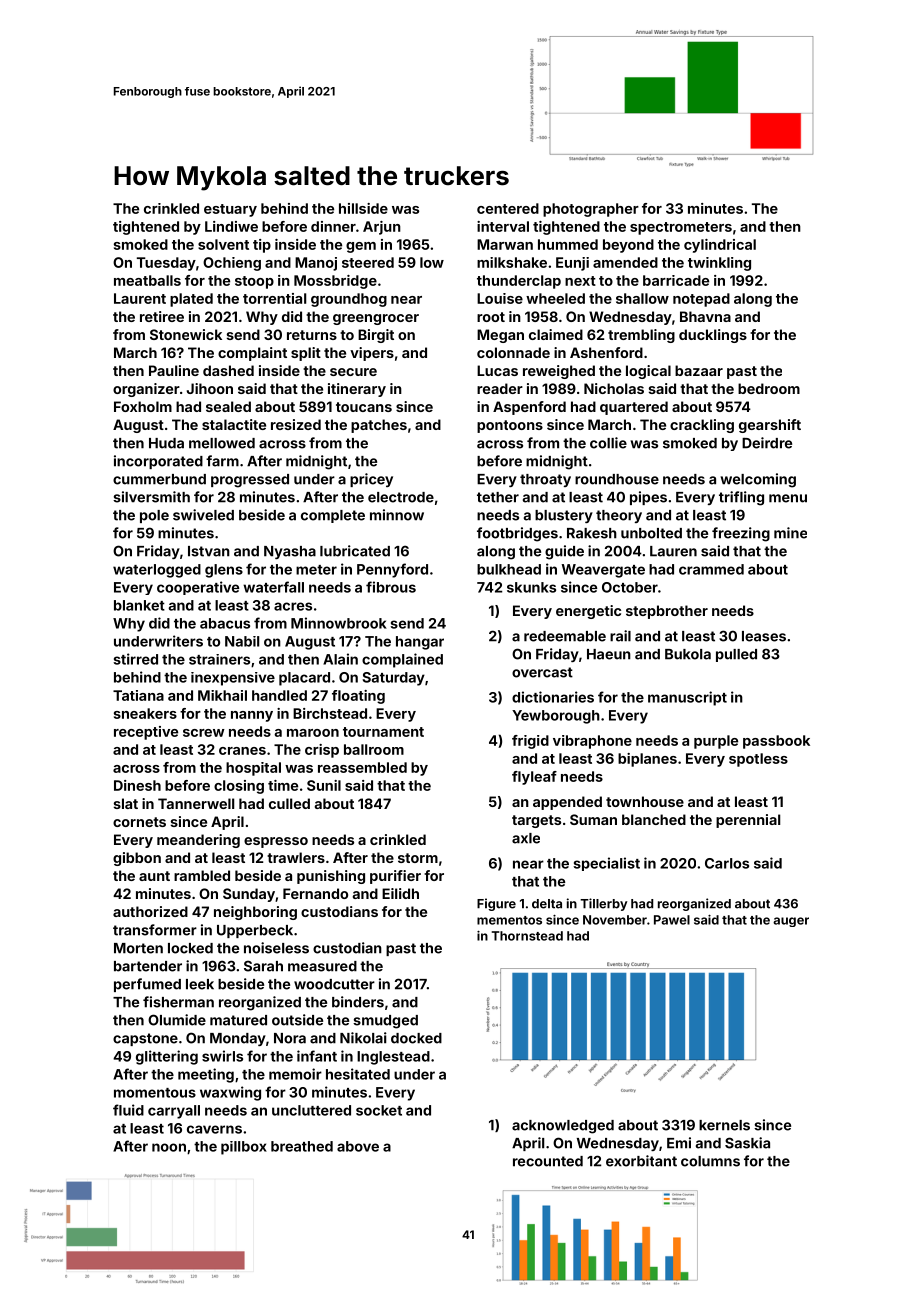 The width and height of the screenshot is (924, 1311). I want to click on crammed, so click(711, 569).
